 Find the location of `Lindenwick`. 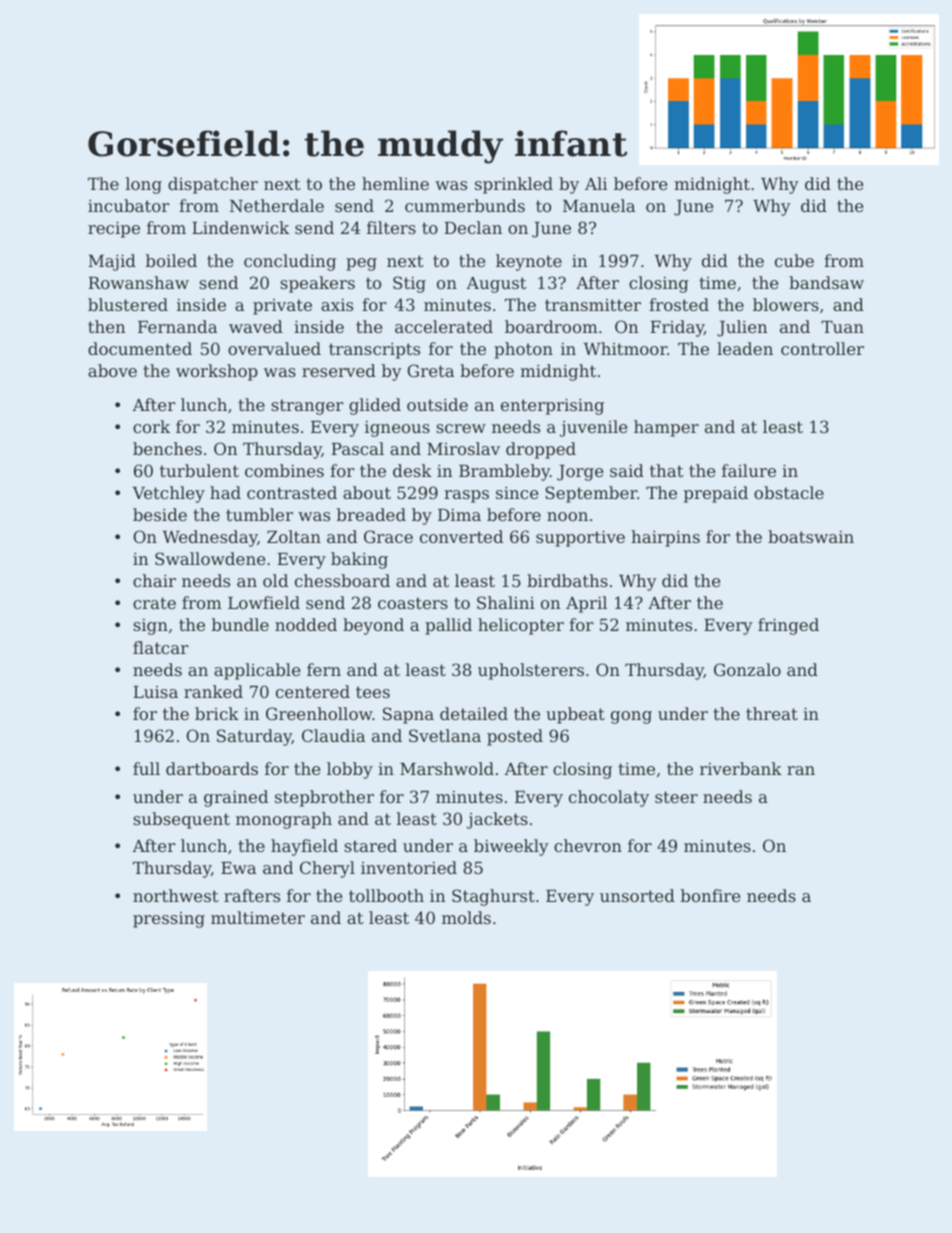

Lindenwick is located at coordinates (240, 227).
